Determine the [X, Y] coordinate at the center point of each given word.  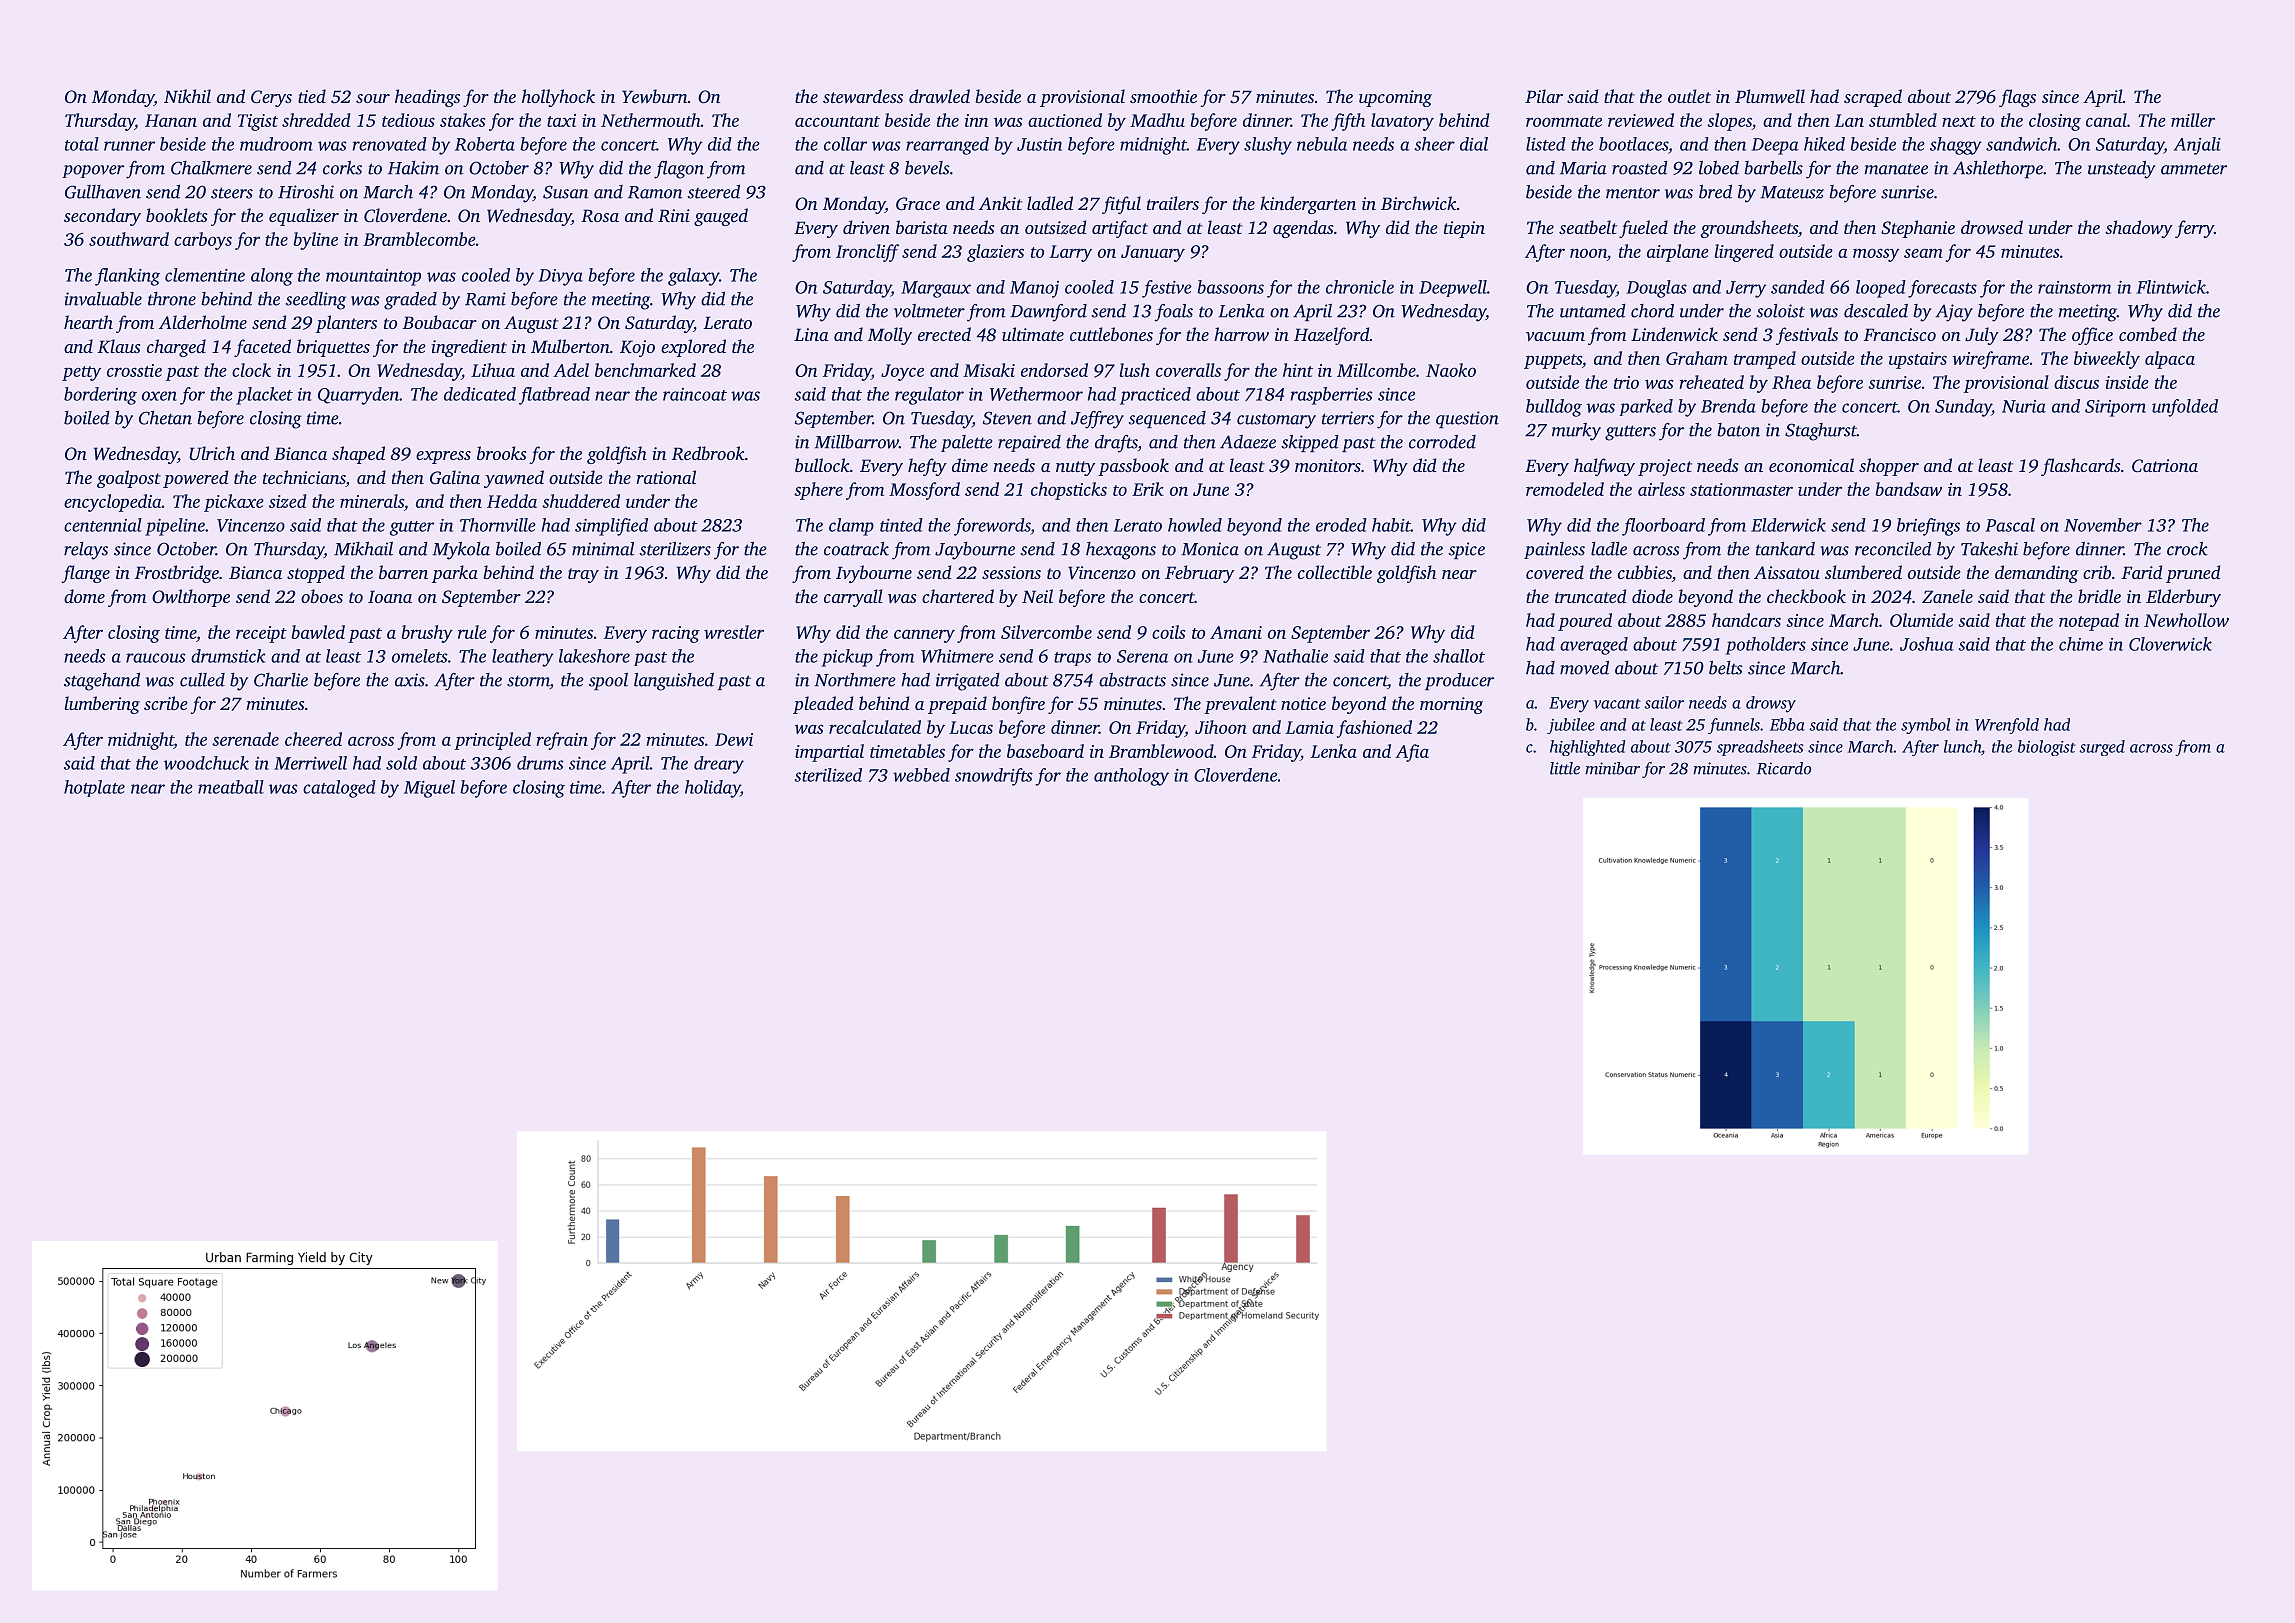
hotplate [94, 788]
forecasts [1942, 289]
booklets [176, 215]
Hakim [413, 168]
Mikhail [363, 549]
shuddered [581, 501]
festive [1167, 289]
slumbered [1863, 572]
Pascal [2010, 525]
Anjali [2197, 146]
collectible [1335, 572]
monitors [1328, 465]
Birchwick [1419, 203]
